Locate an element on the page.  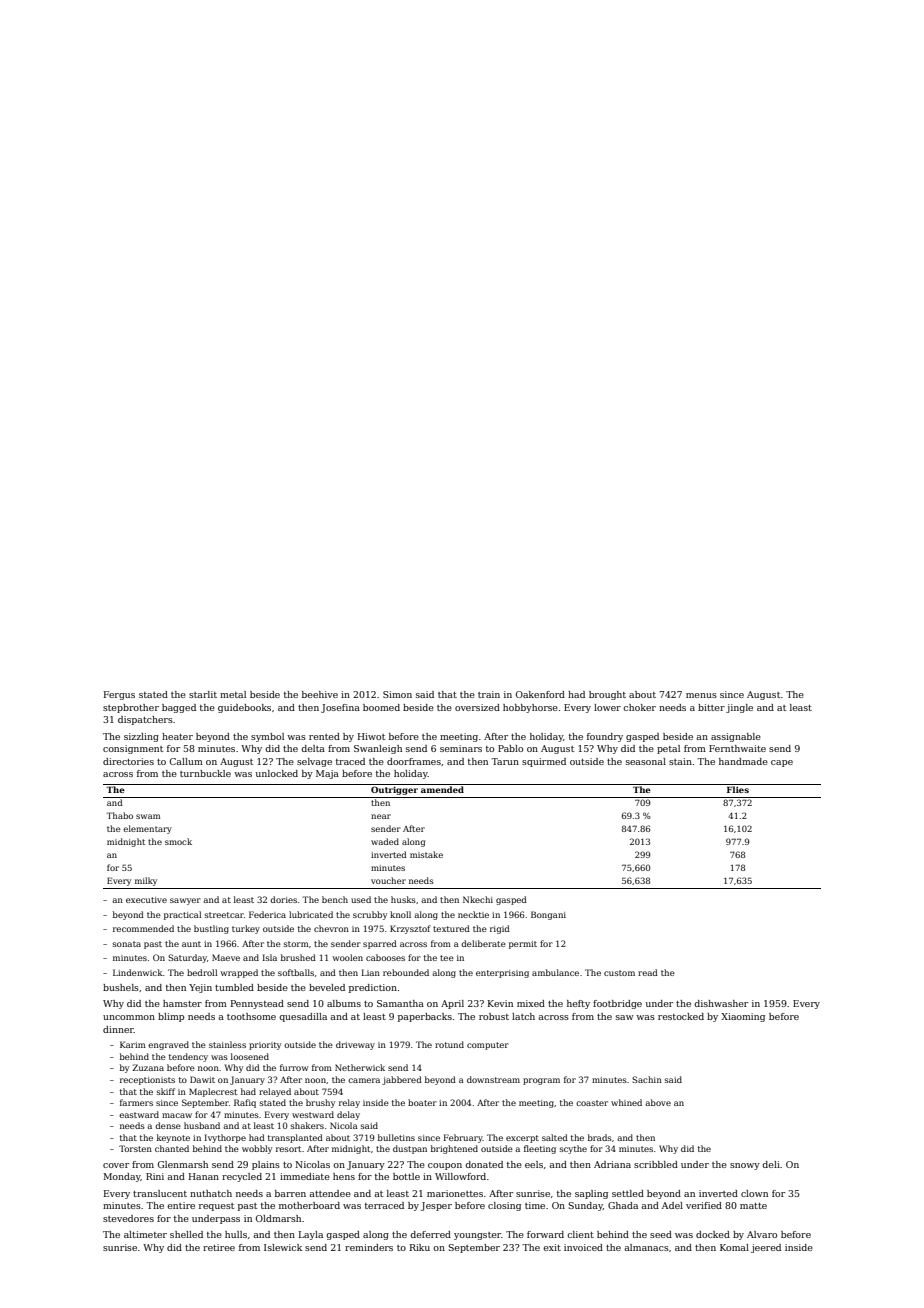
Hanan is located at coordinates (204, 1176).
